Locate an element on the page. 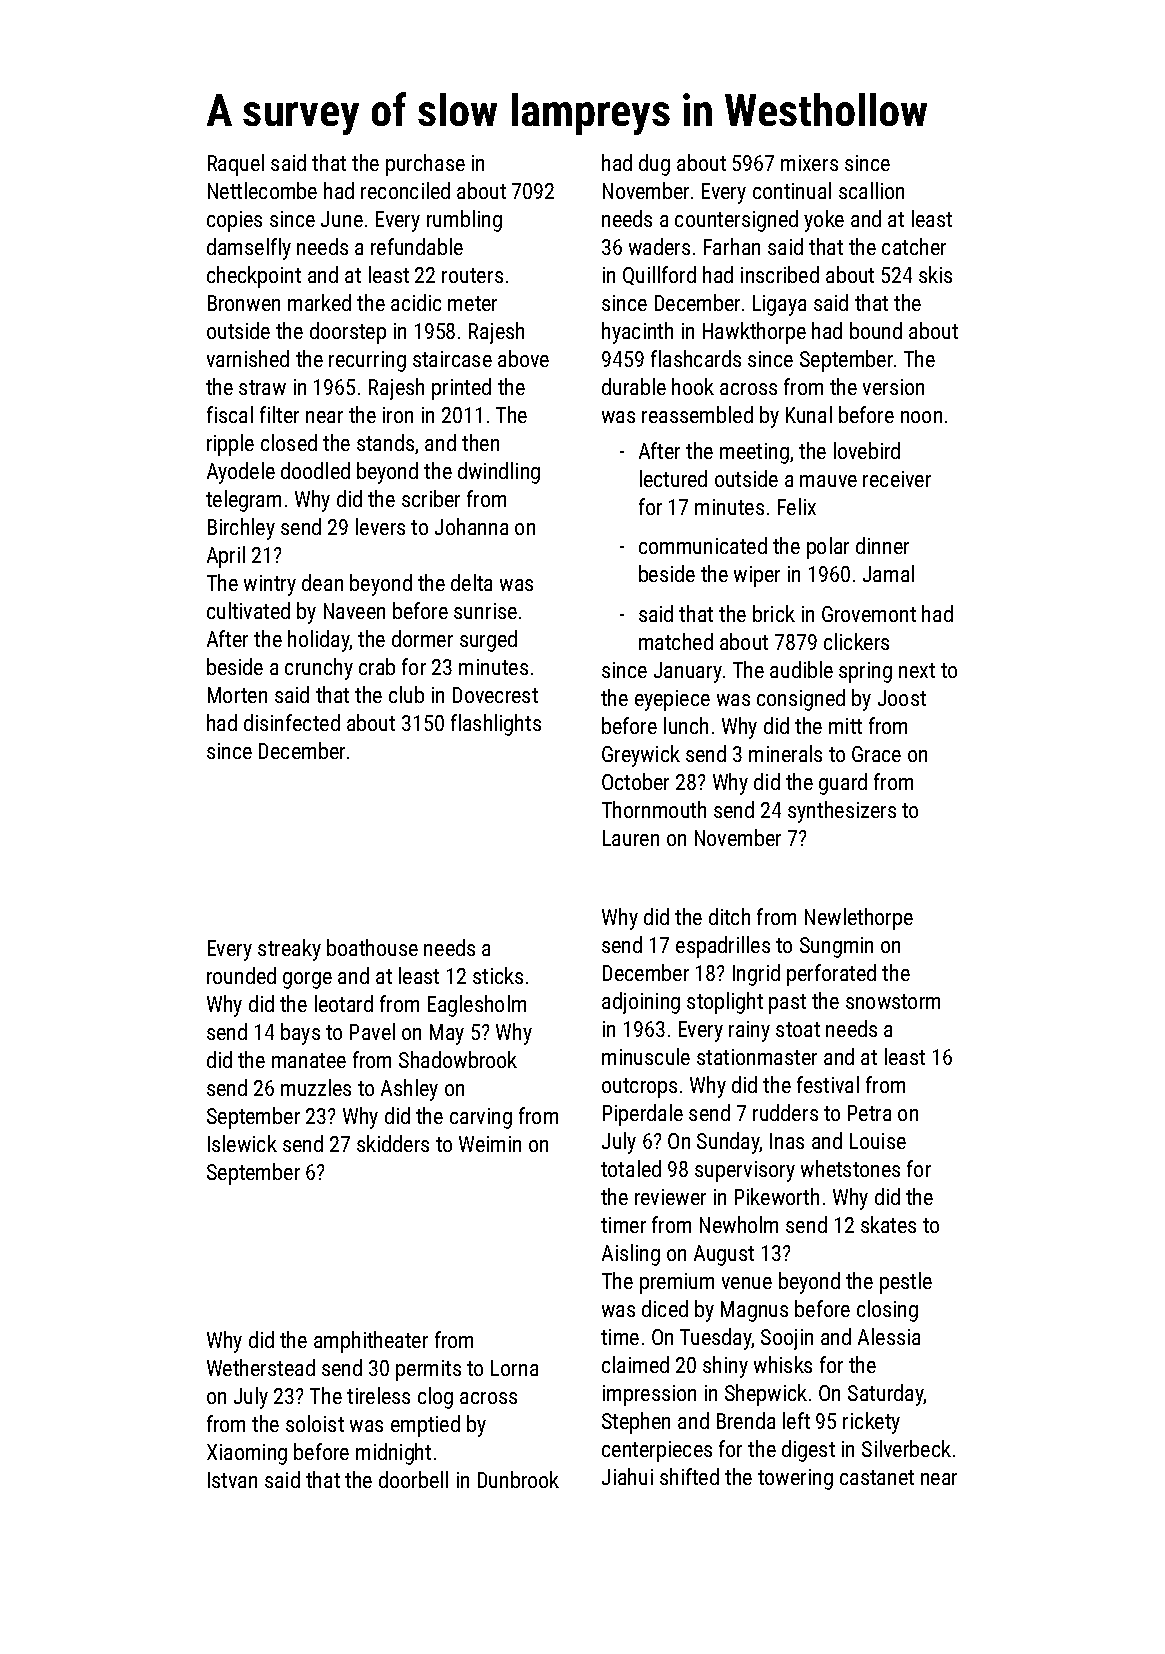  Pavel is located at coordinates (372, 1031).
